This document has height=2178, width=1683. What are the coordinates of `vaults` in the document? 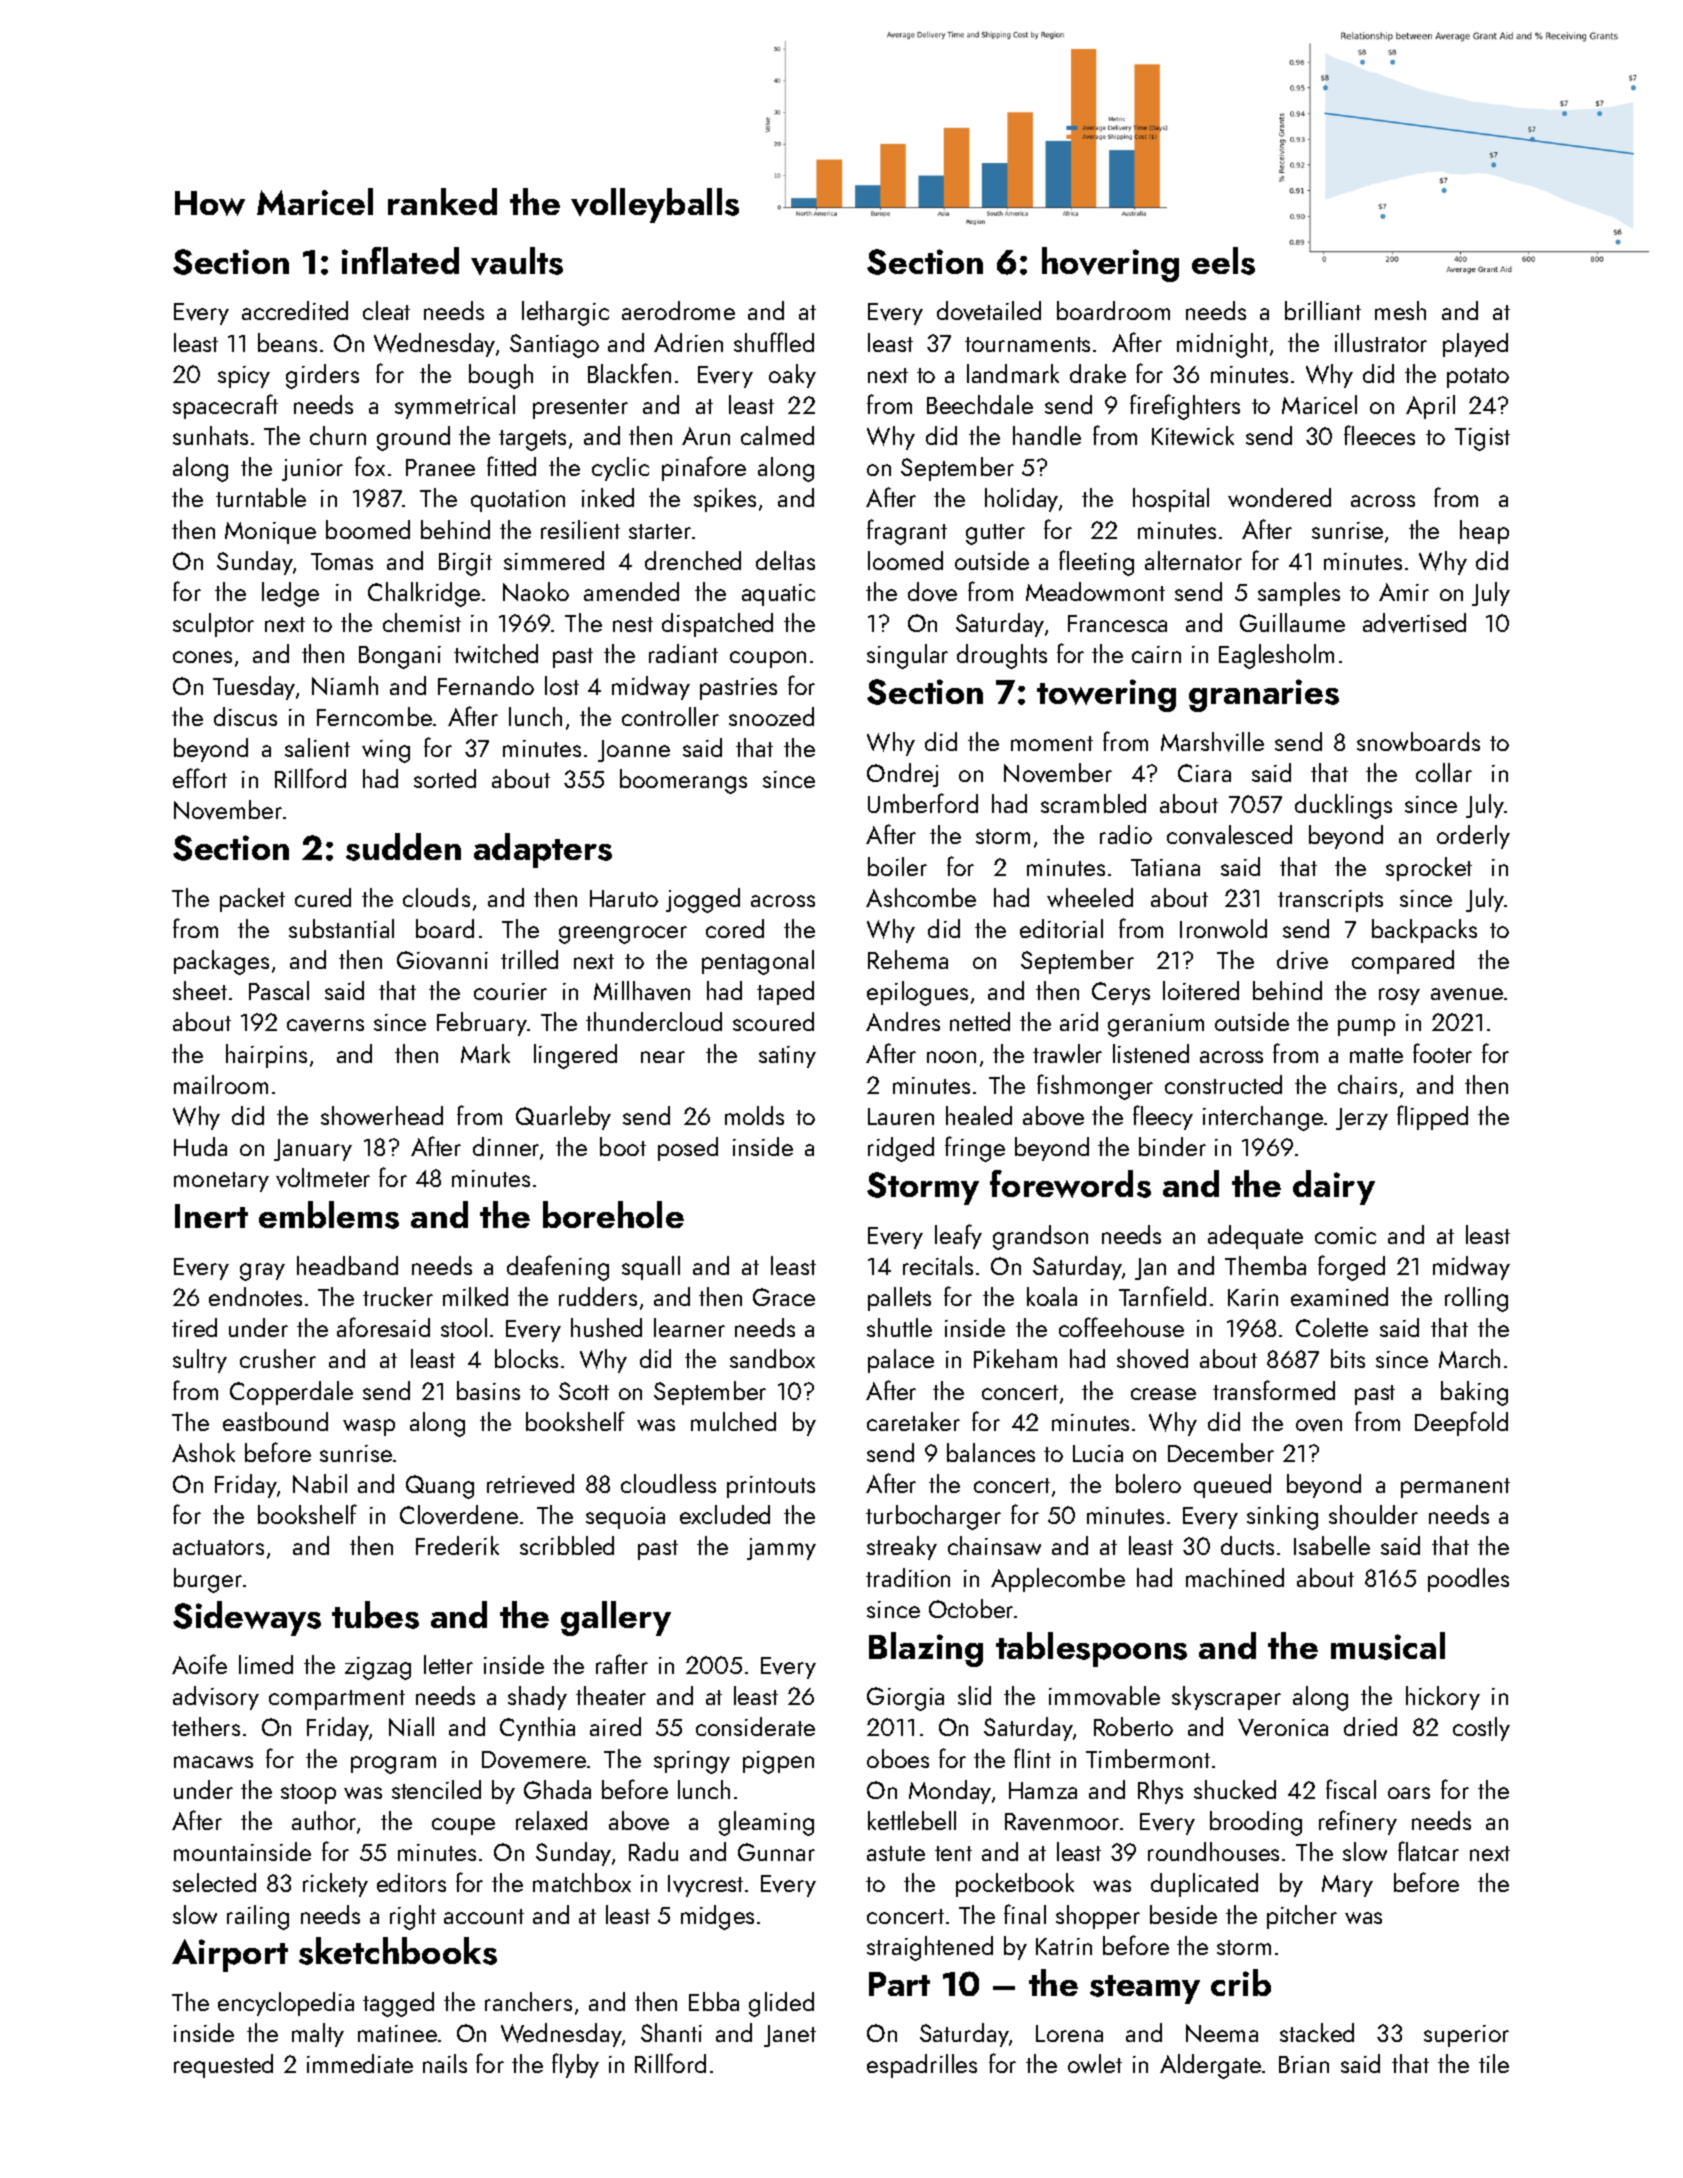 It's located at (517, 261).
